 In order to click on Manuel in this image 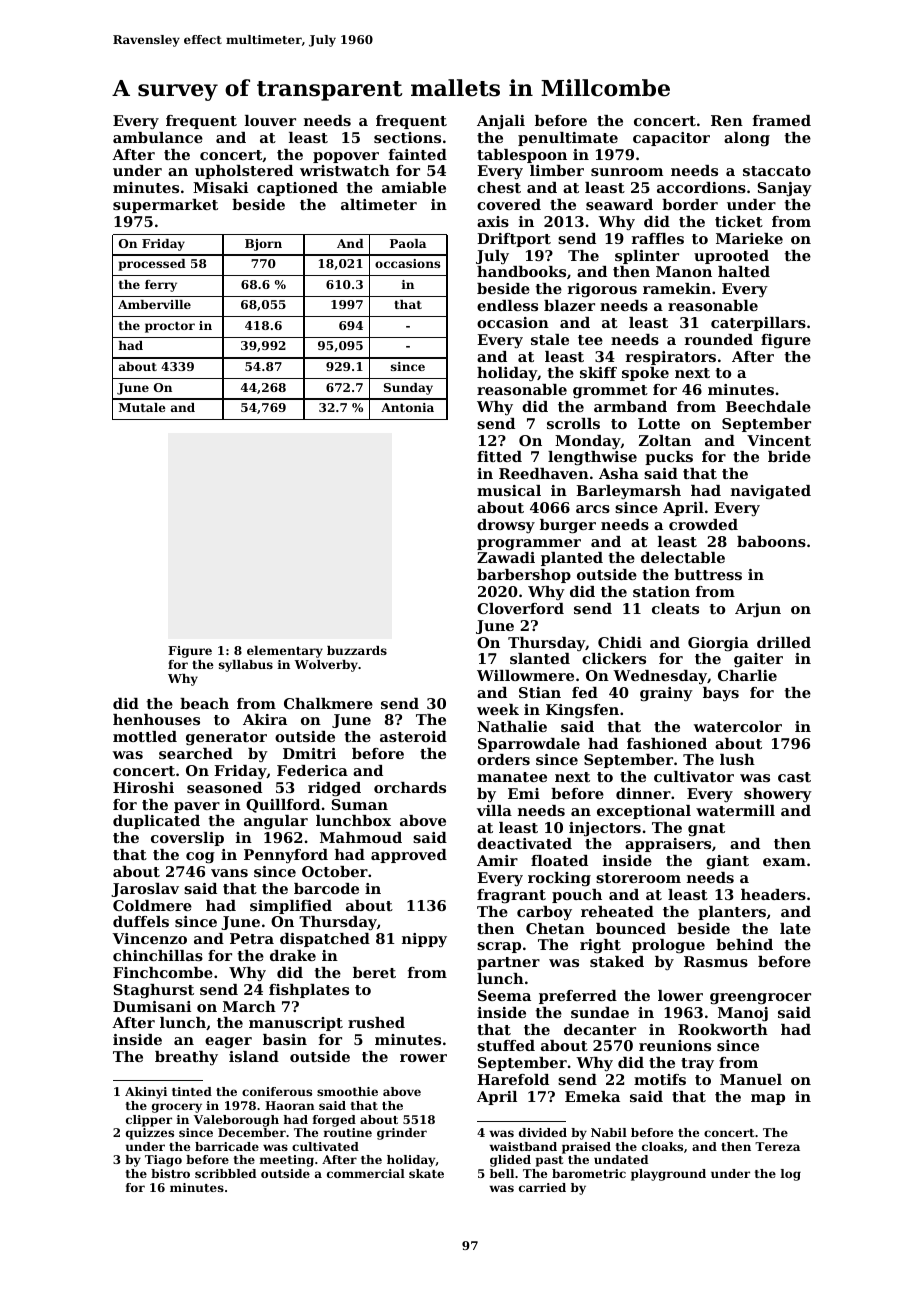, I will do `click(751, 1079)`.
